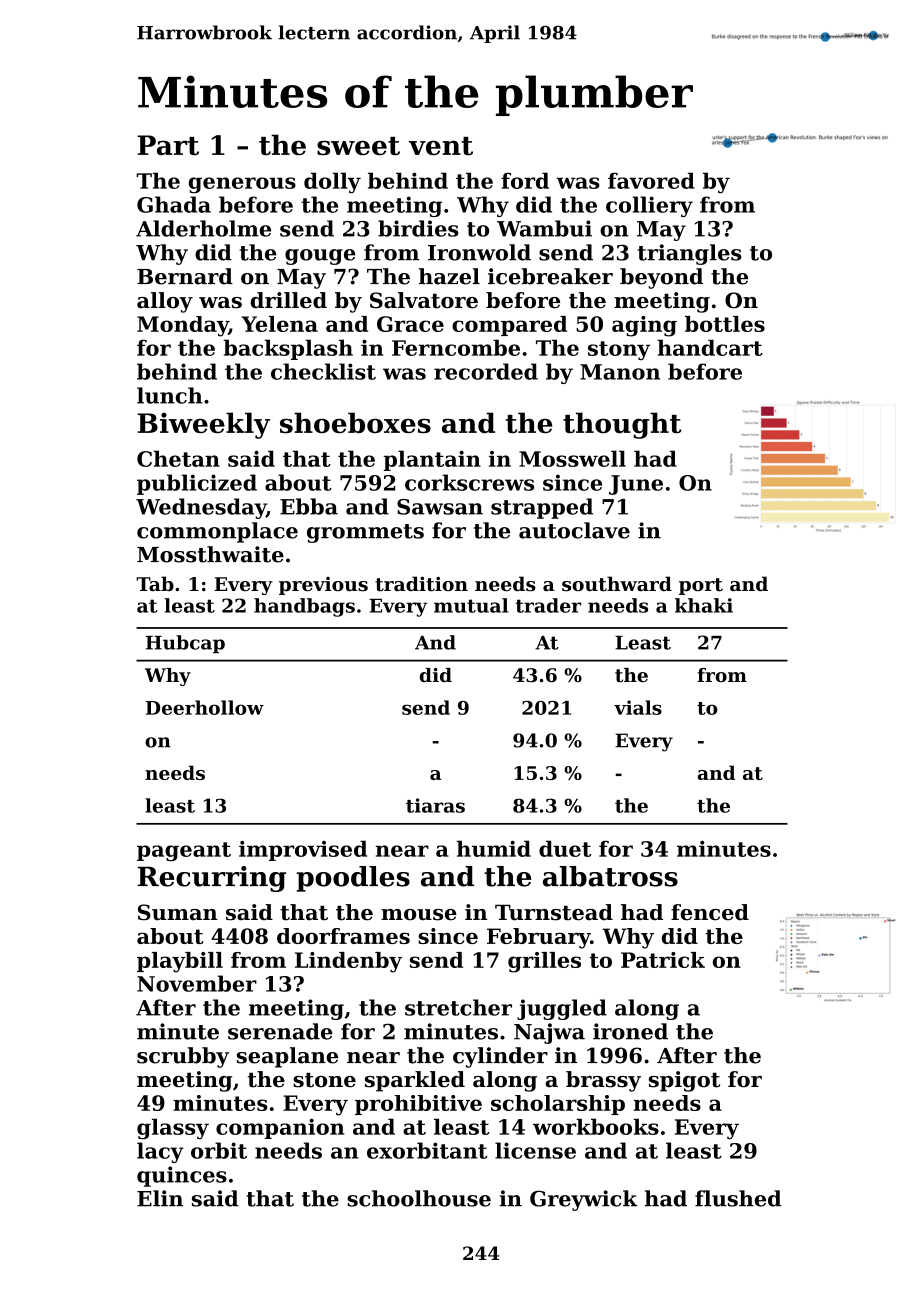  I want to click on thought, so click(622, 425).
